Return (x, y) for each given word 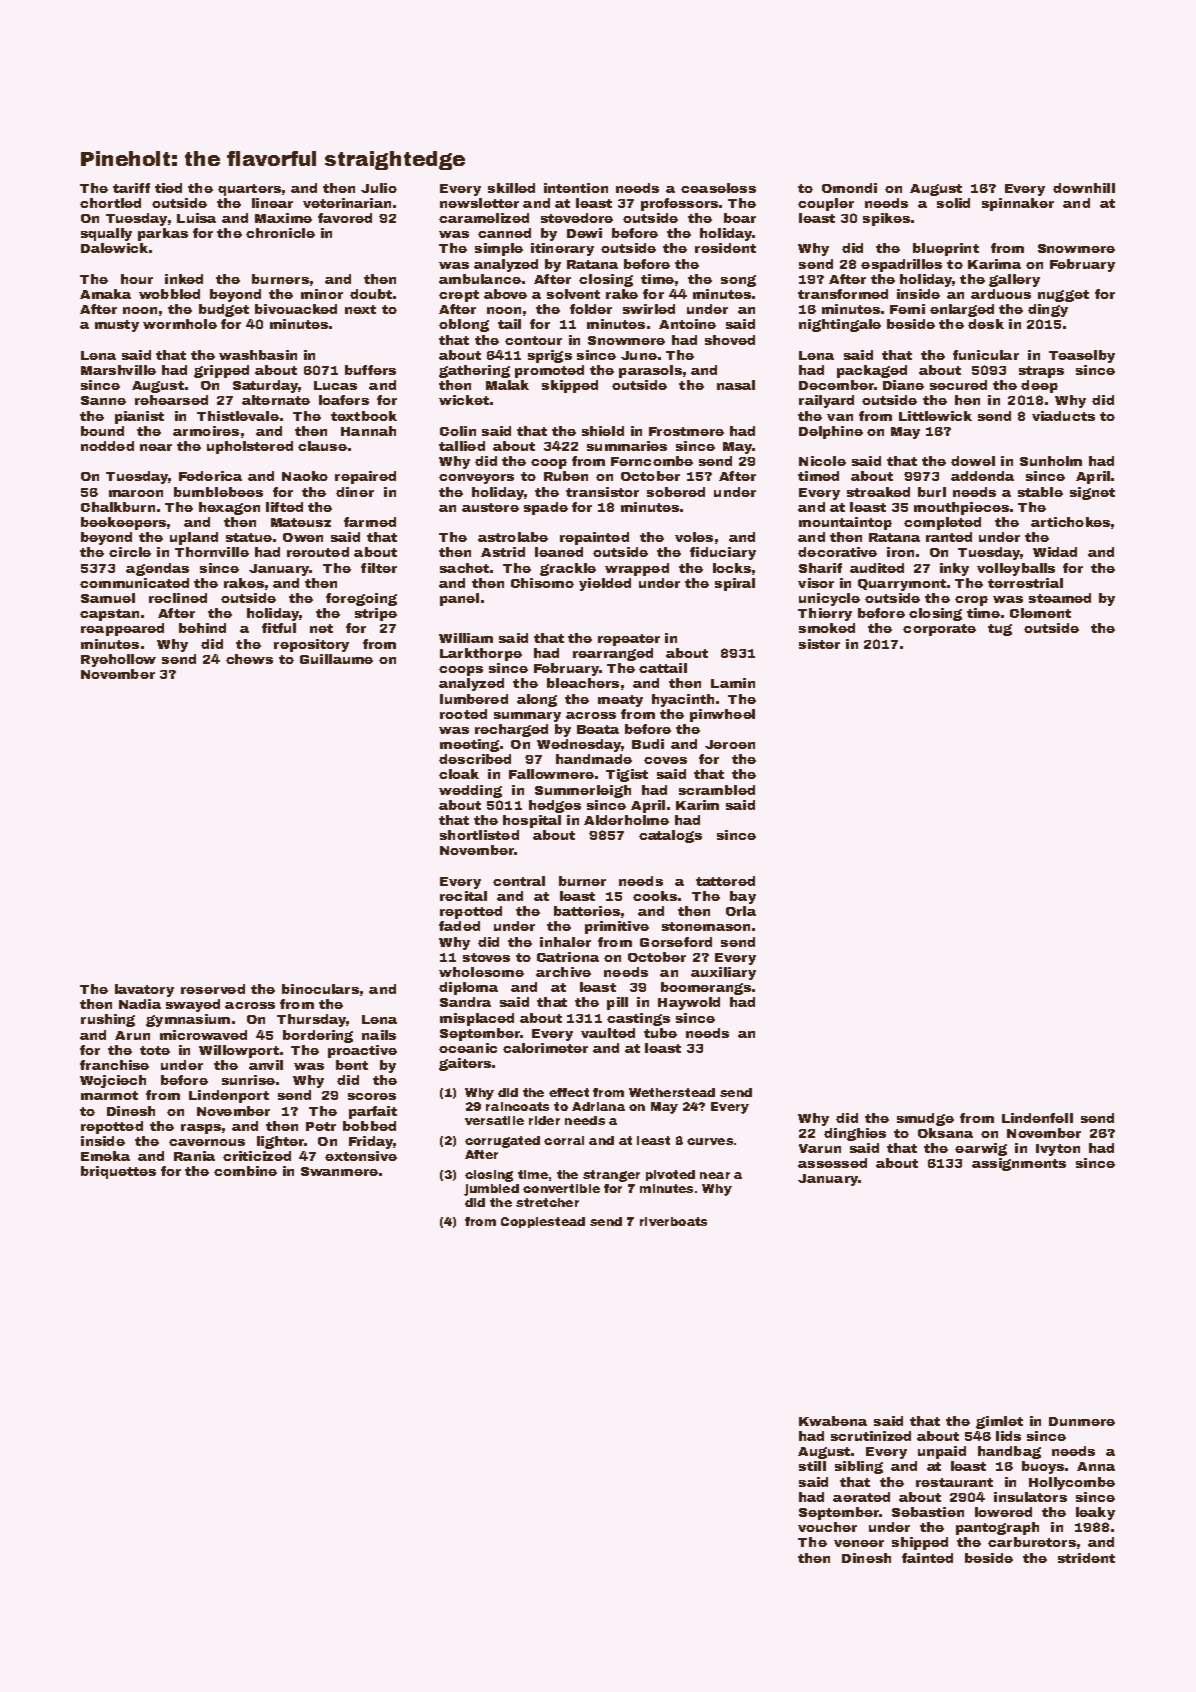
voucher (827, 1527)
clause (322, 446)
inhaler (565, 942)
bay (743, 897)
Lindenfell (1037, 1118)
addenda (982, 476)
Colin (458, 431)
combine (245, 1171)
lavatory (144, 990)
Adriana (598, 1106)
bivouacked (296, 309)
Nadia (140, 1004)
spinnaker (1018, 204)
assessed (832, 1163)
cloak (459, 774)
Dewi (584, 233)
